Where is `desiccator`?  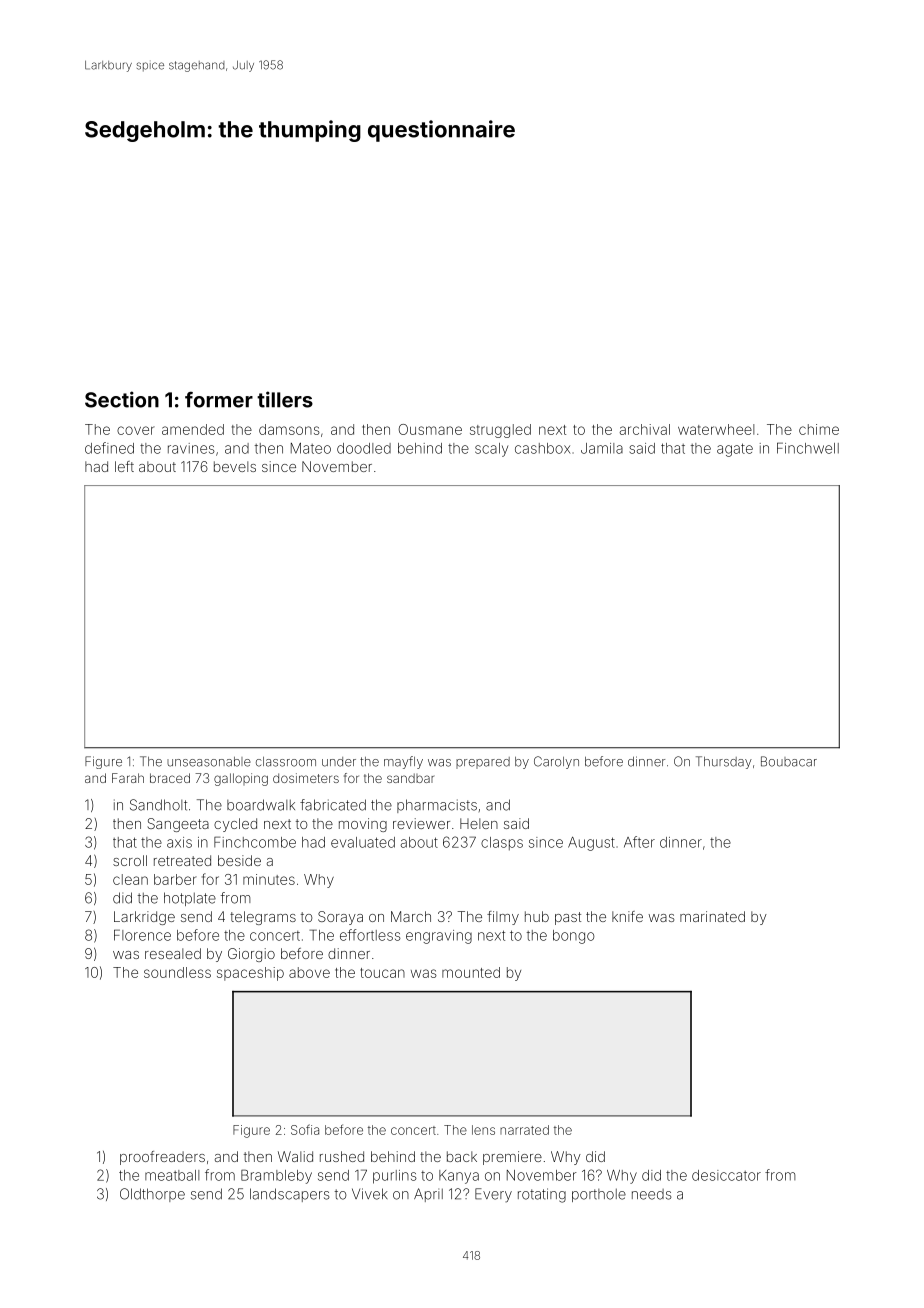 desiccator is located at coordinates (726, 1175).
